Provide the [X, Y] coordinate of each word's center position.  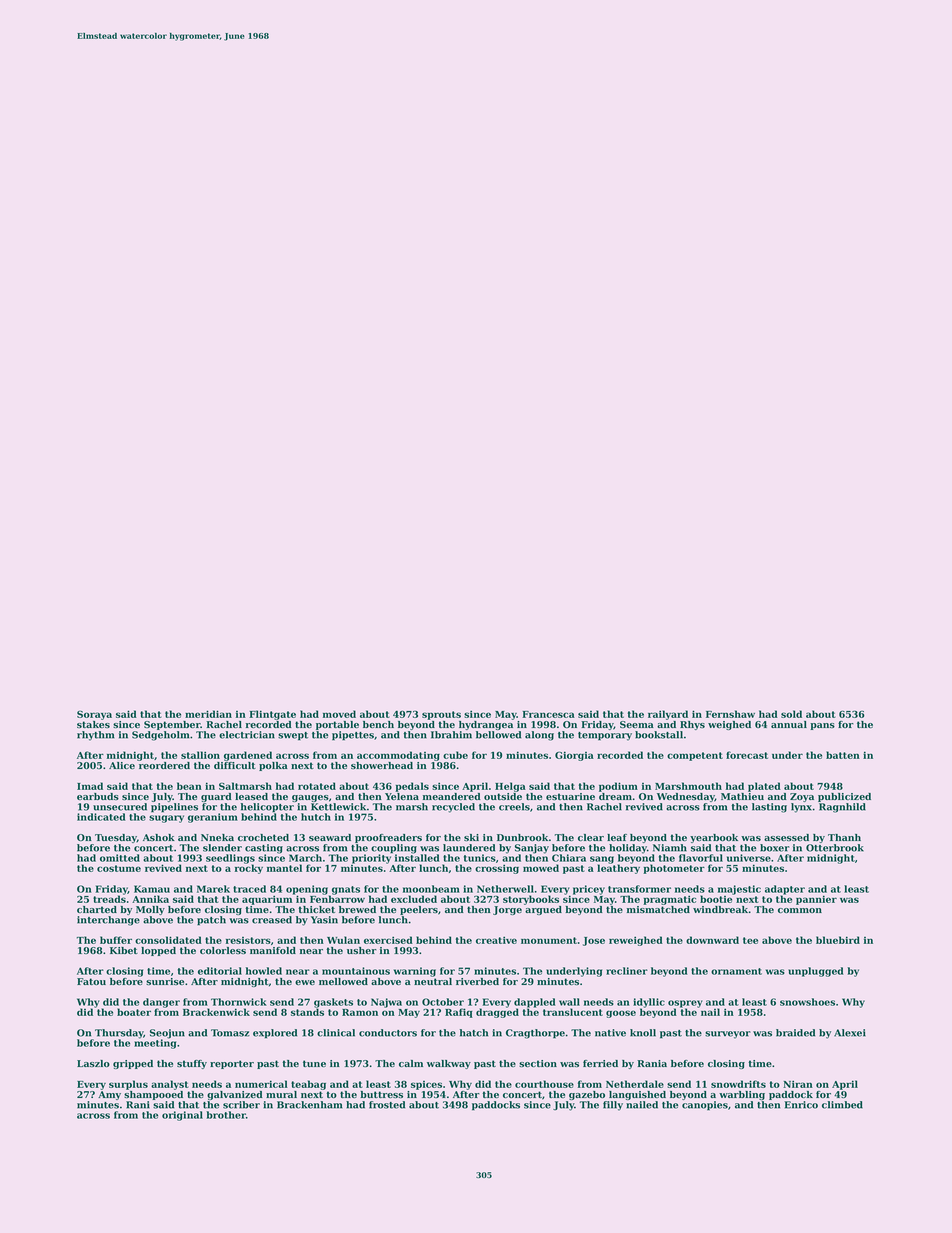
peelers [419, 910]
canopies [705, 1105]
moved [339, 714]
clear [591, 837]
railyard [668, 715]
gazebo [587, 1095]
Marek [213, 889]
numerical [261, 1084]
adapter [785, 890]
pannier [816, 900]
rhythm [96, 736]
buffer [116, 940]
